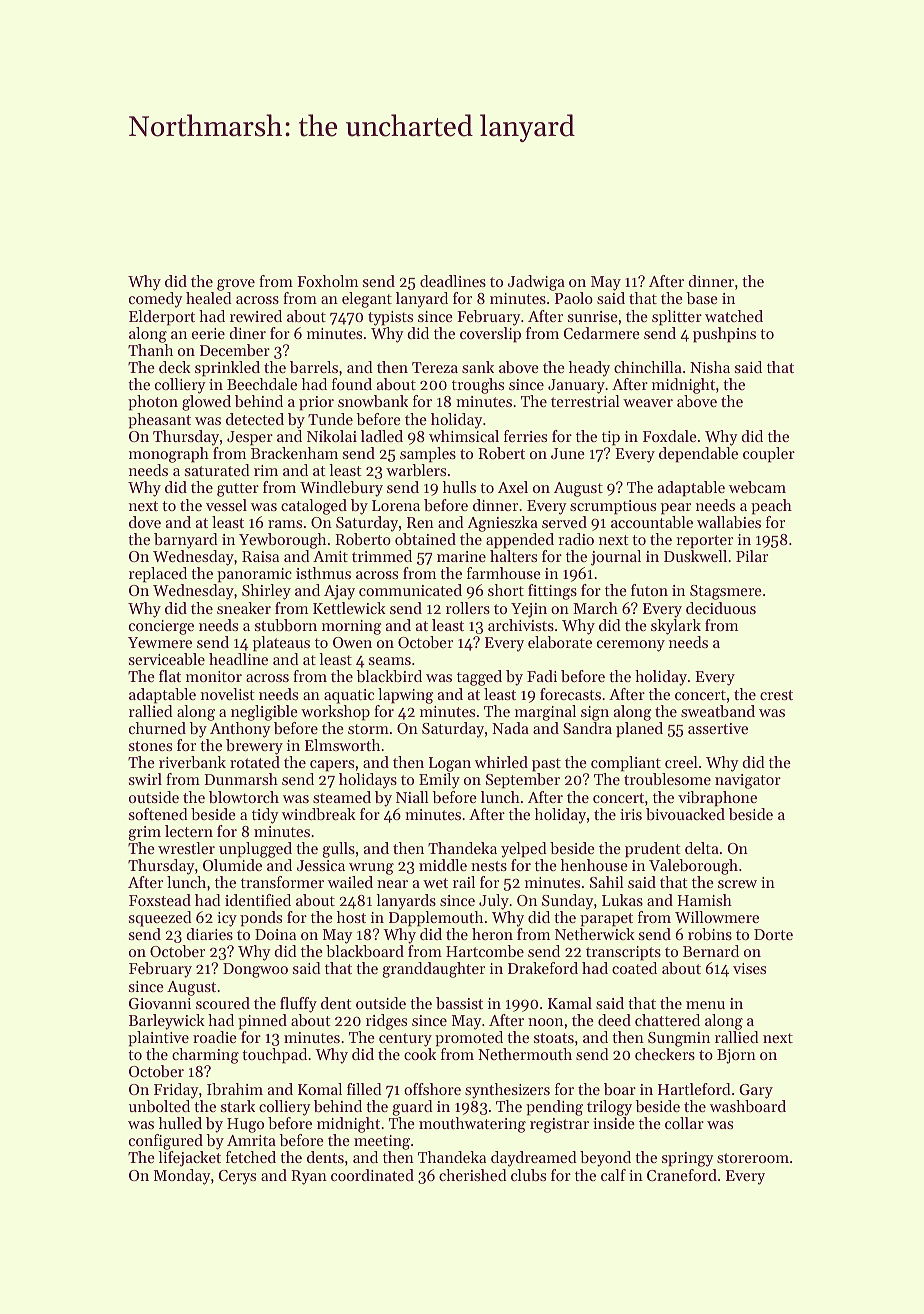  What do you see at coordinates (342, 797) in the screenshot?
I see `steamed` at bounding box center [342, 797].
